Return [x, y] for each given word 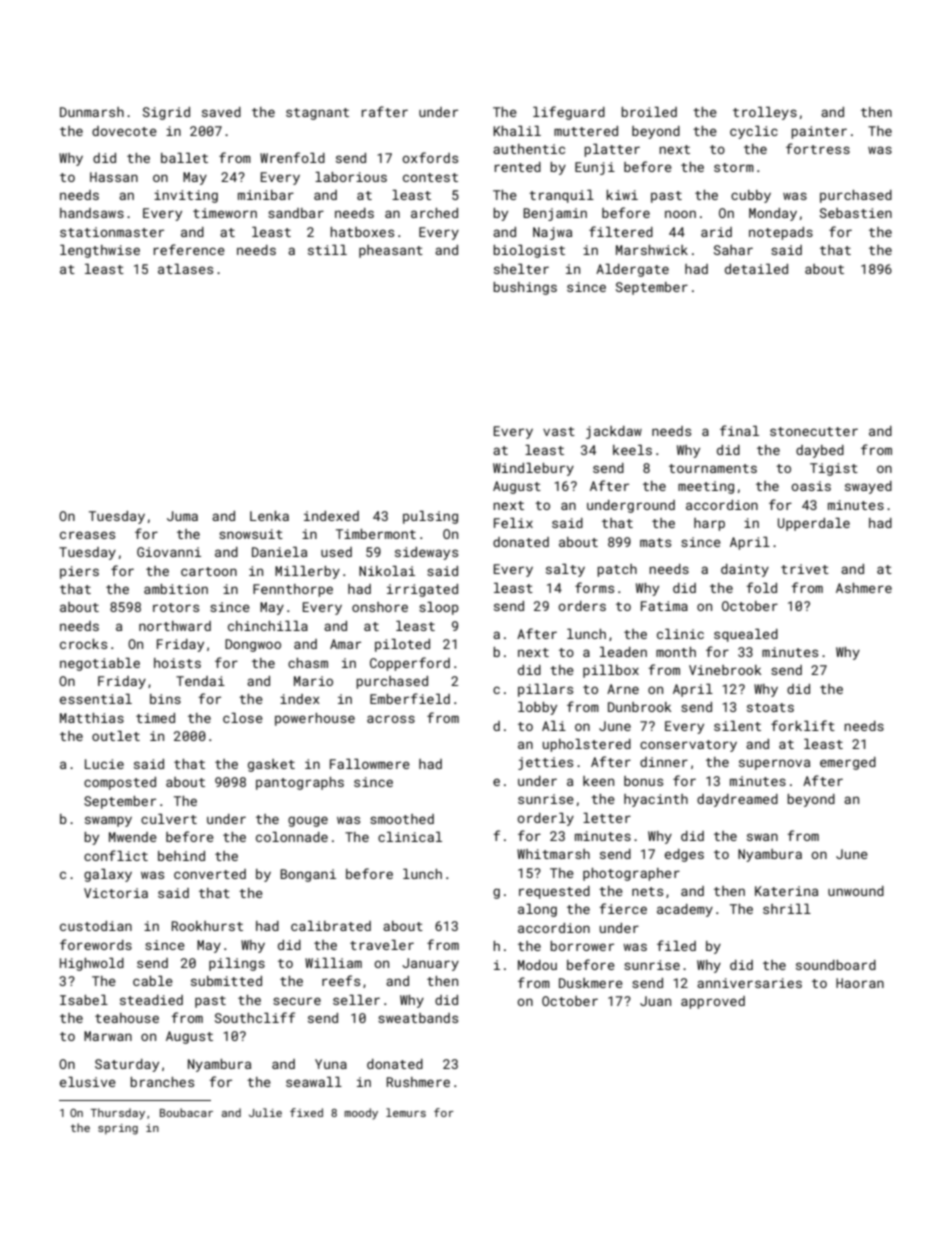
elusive [88, 1082]
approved [713, 1002]
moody [361, 1114]
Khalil [517, 131]
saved [221, 112]
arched [434, 213]
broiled [649, 112]
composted [120, 783]
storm [734, 167]
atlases [185, 269]
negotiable [100, 664]
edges [684, 855]
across [391, 719]
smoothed [402, 819]
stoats [770, 707]
